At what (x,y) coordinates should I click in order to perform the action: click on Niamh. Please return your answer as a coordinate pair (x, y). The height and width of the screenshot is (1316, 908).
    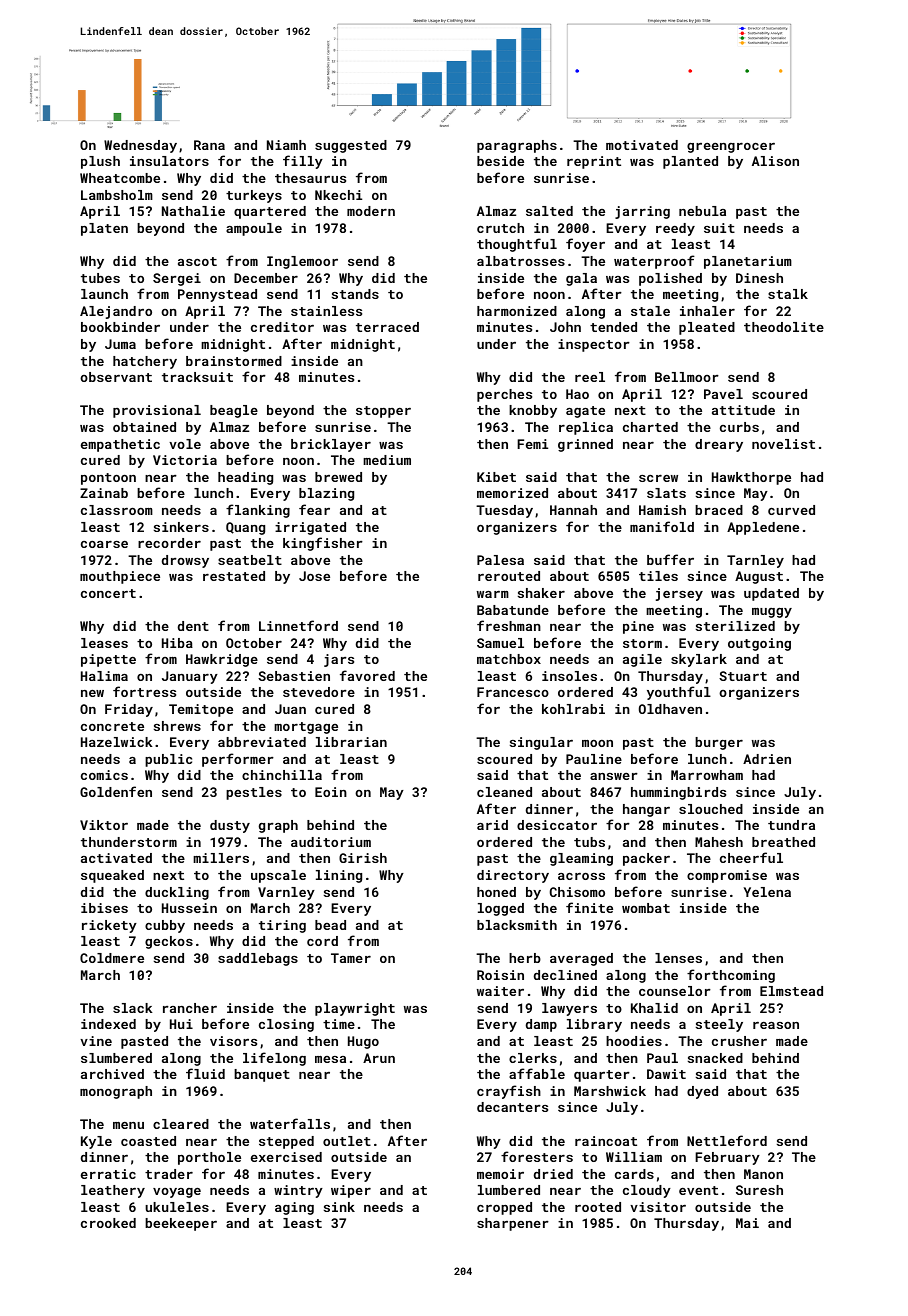
    Looking at the image, I should click on (286, 145).
